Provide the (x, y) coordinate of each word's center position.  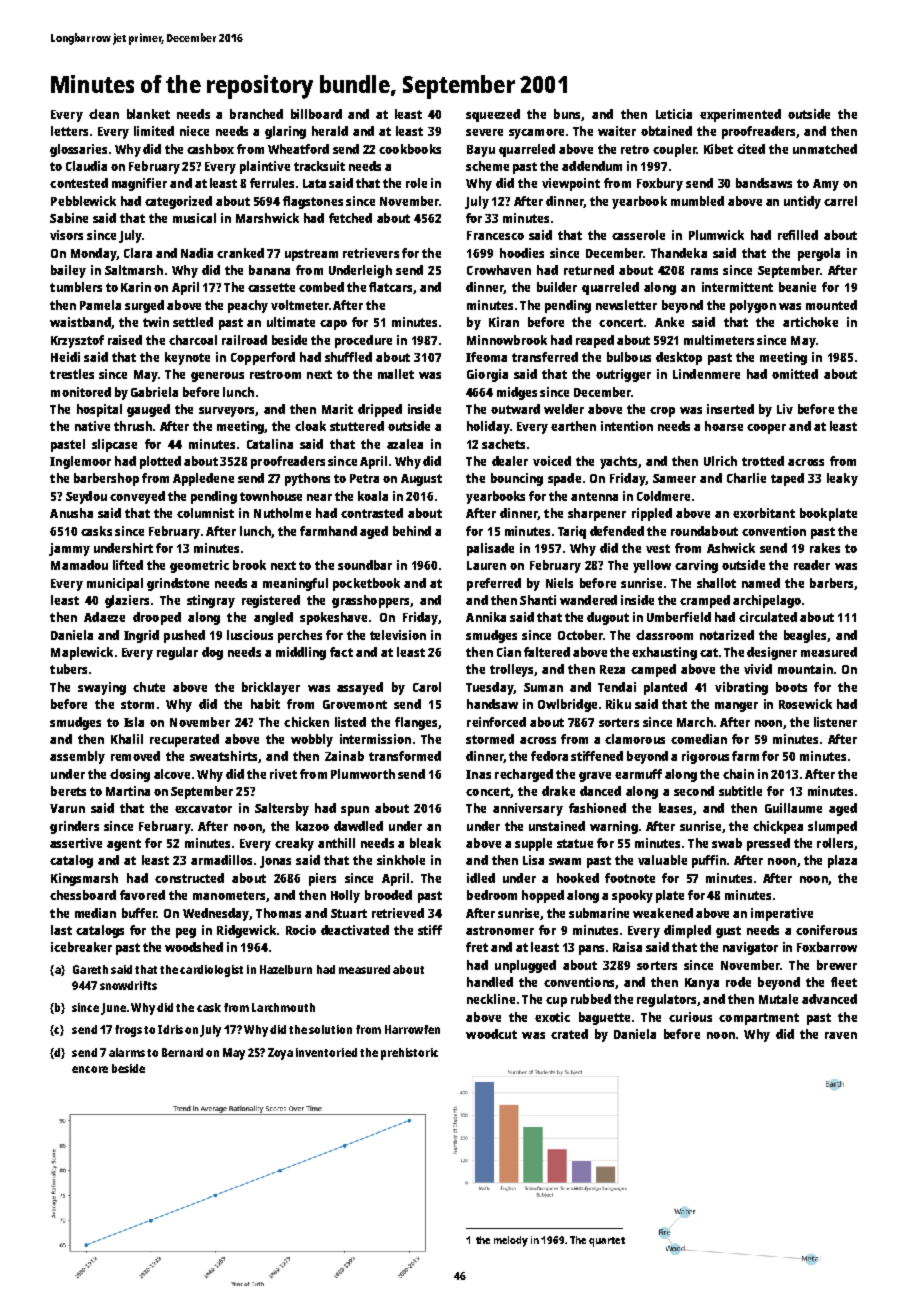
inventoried (326, 1052)
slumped (832, 827)
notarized (727, 635)
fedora (549, 756)
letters (69, 131)
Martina (128, 791)
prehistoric (409, 1054)
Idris (170, 1029)
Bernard (182, 1052)
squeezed (493, 115)
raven (841, 1035)
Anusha (71, 513)
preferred (494, 584)
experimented (740, 115)
